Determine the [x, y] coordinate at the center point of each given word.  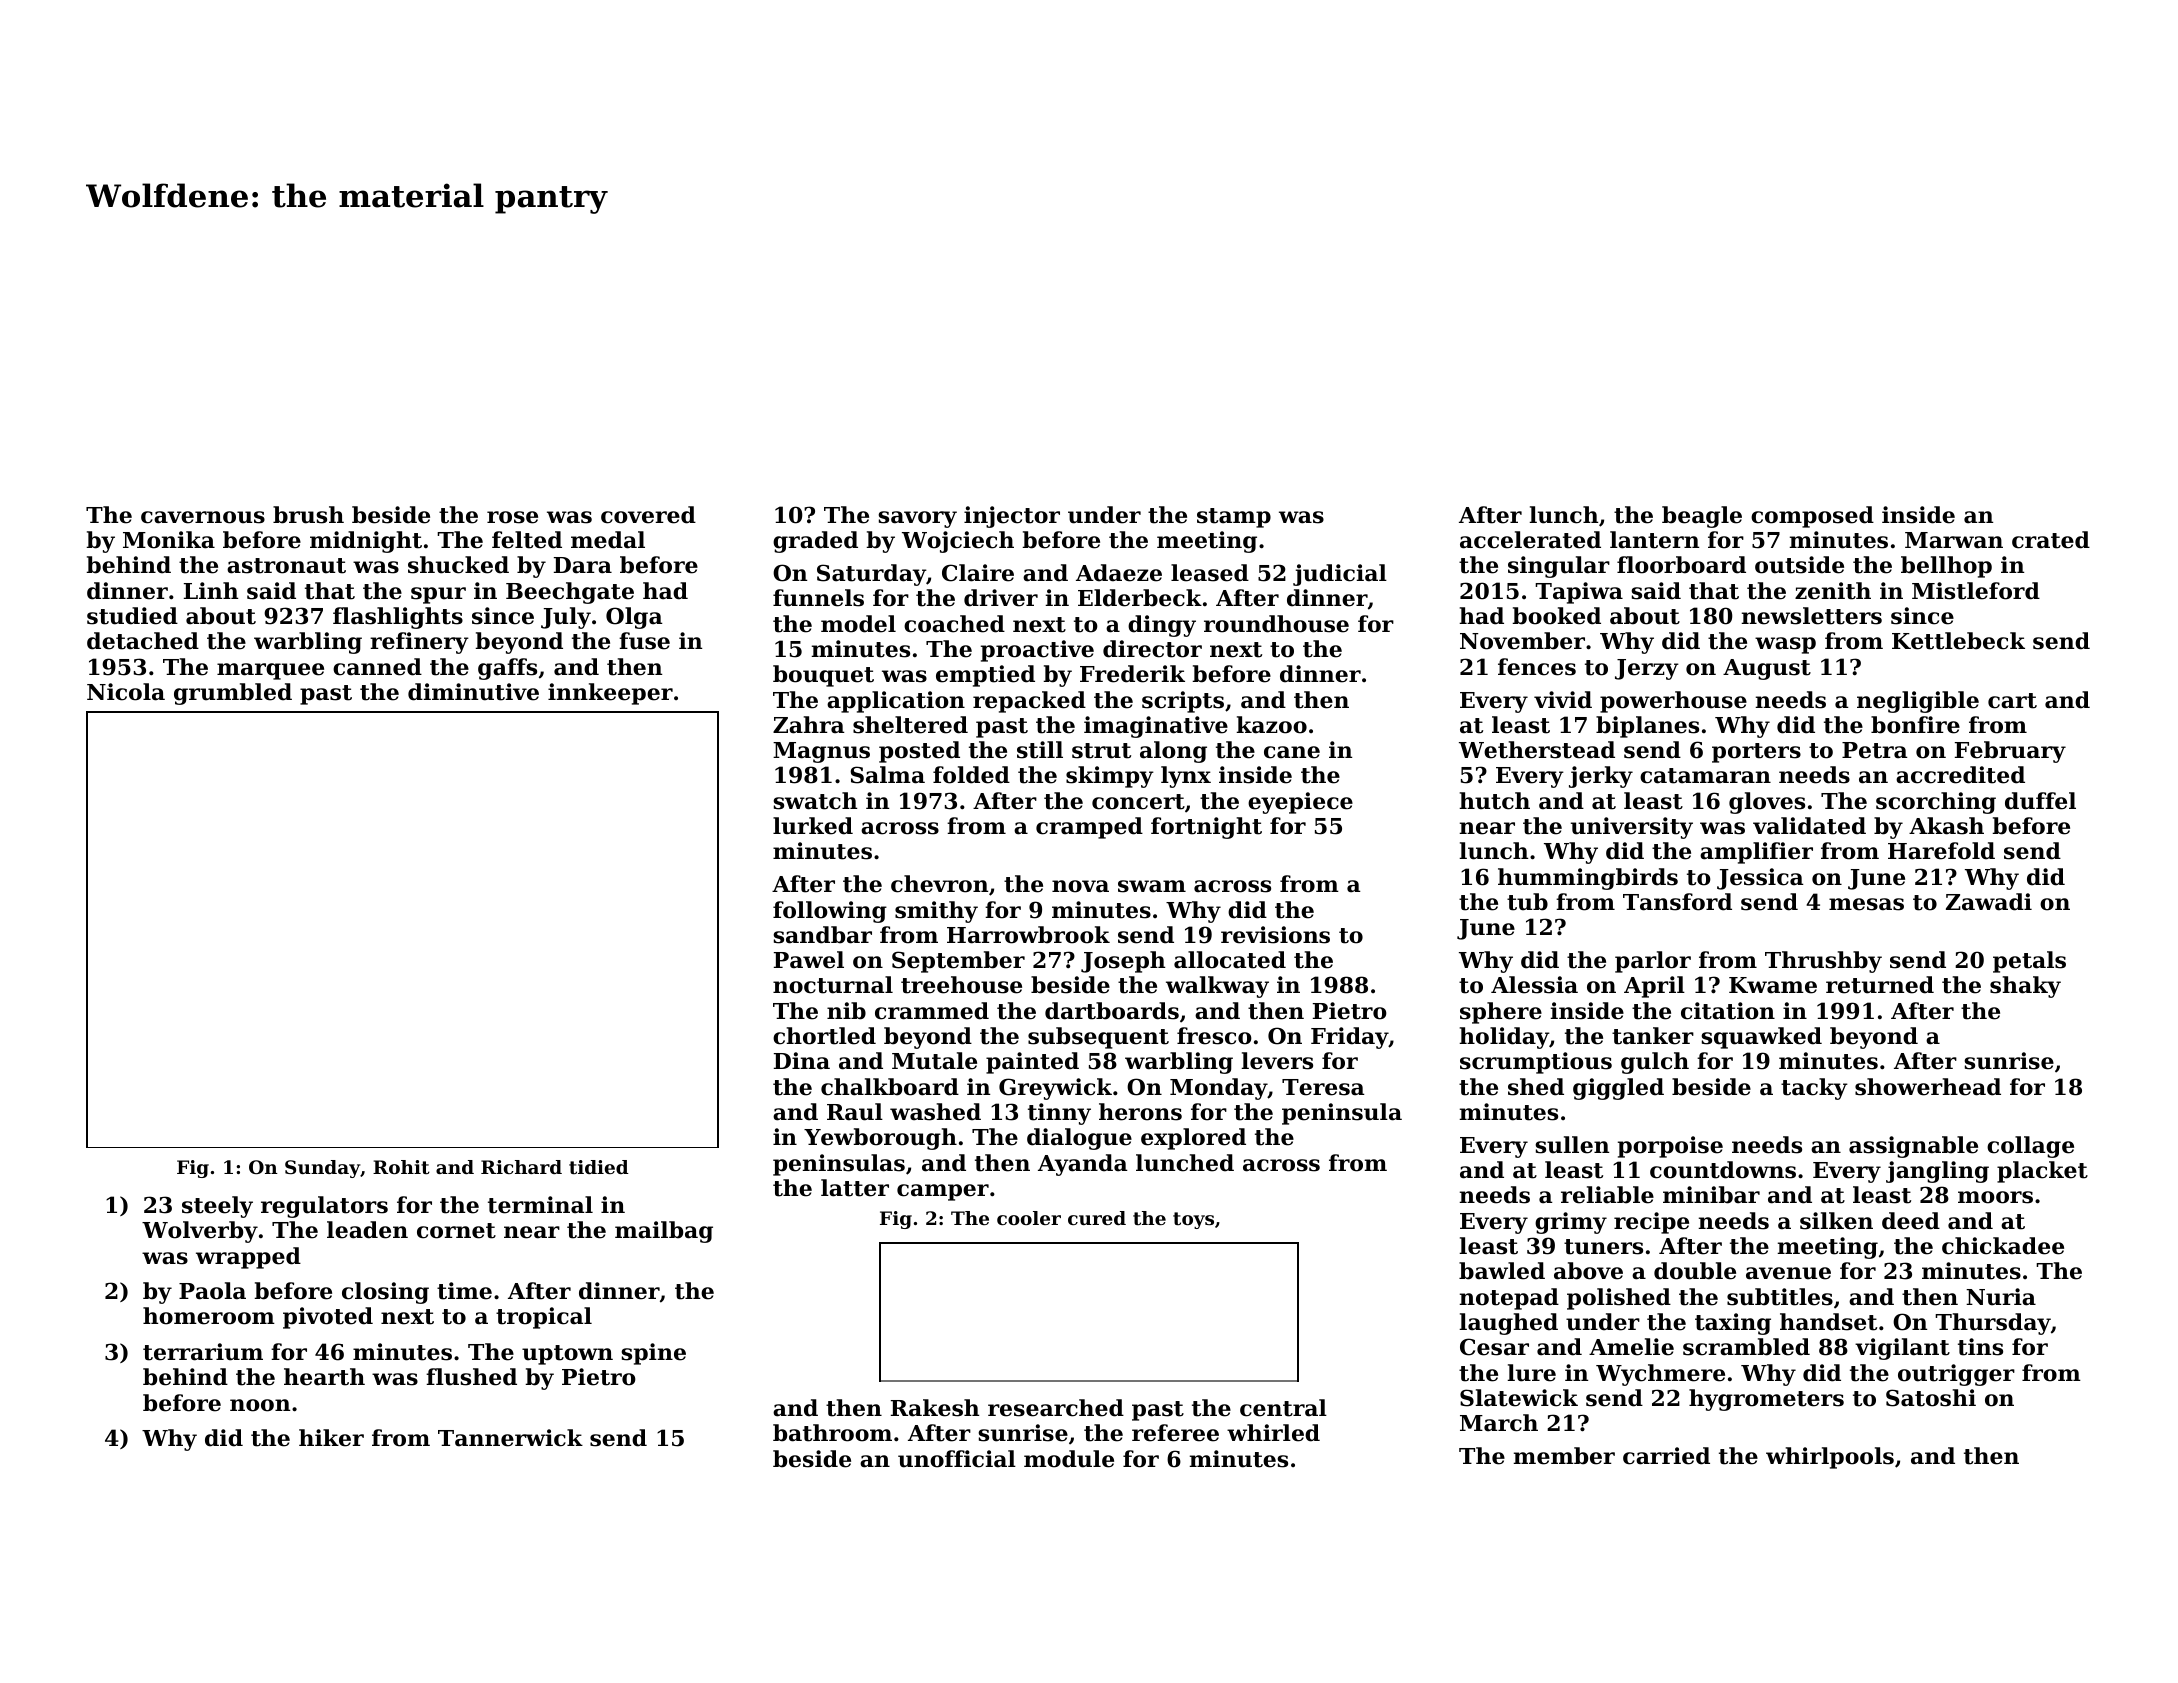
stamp [1234, 518]
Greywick [1055, 1089]
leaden [367, 1230]
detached [143, 641]
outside [1799, 565]
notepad [1509, 1299]
